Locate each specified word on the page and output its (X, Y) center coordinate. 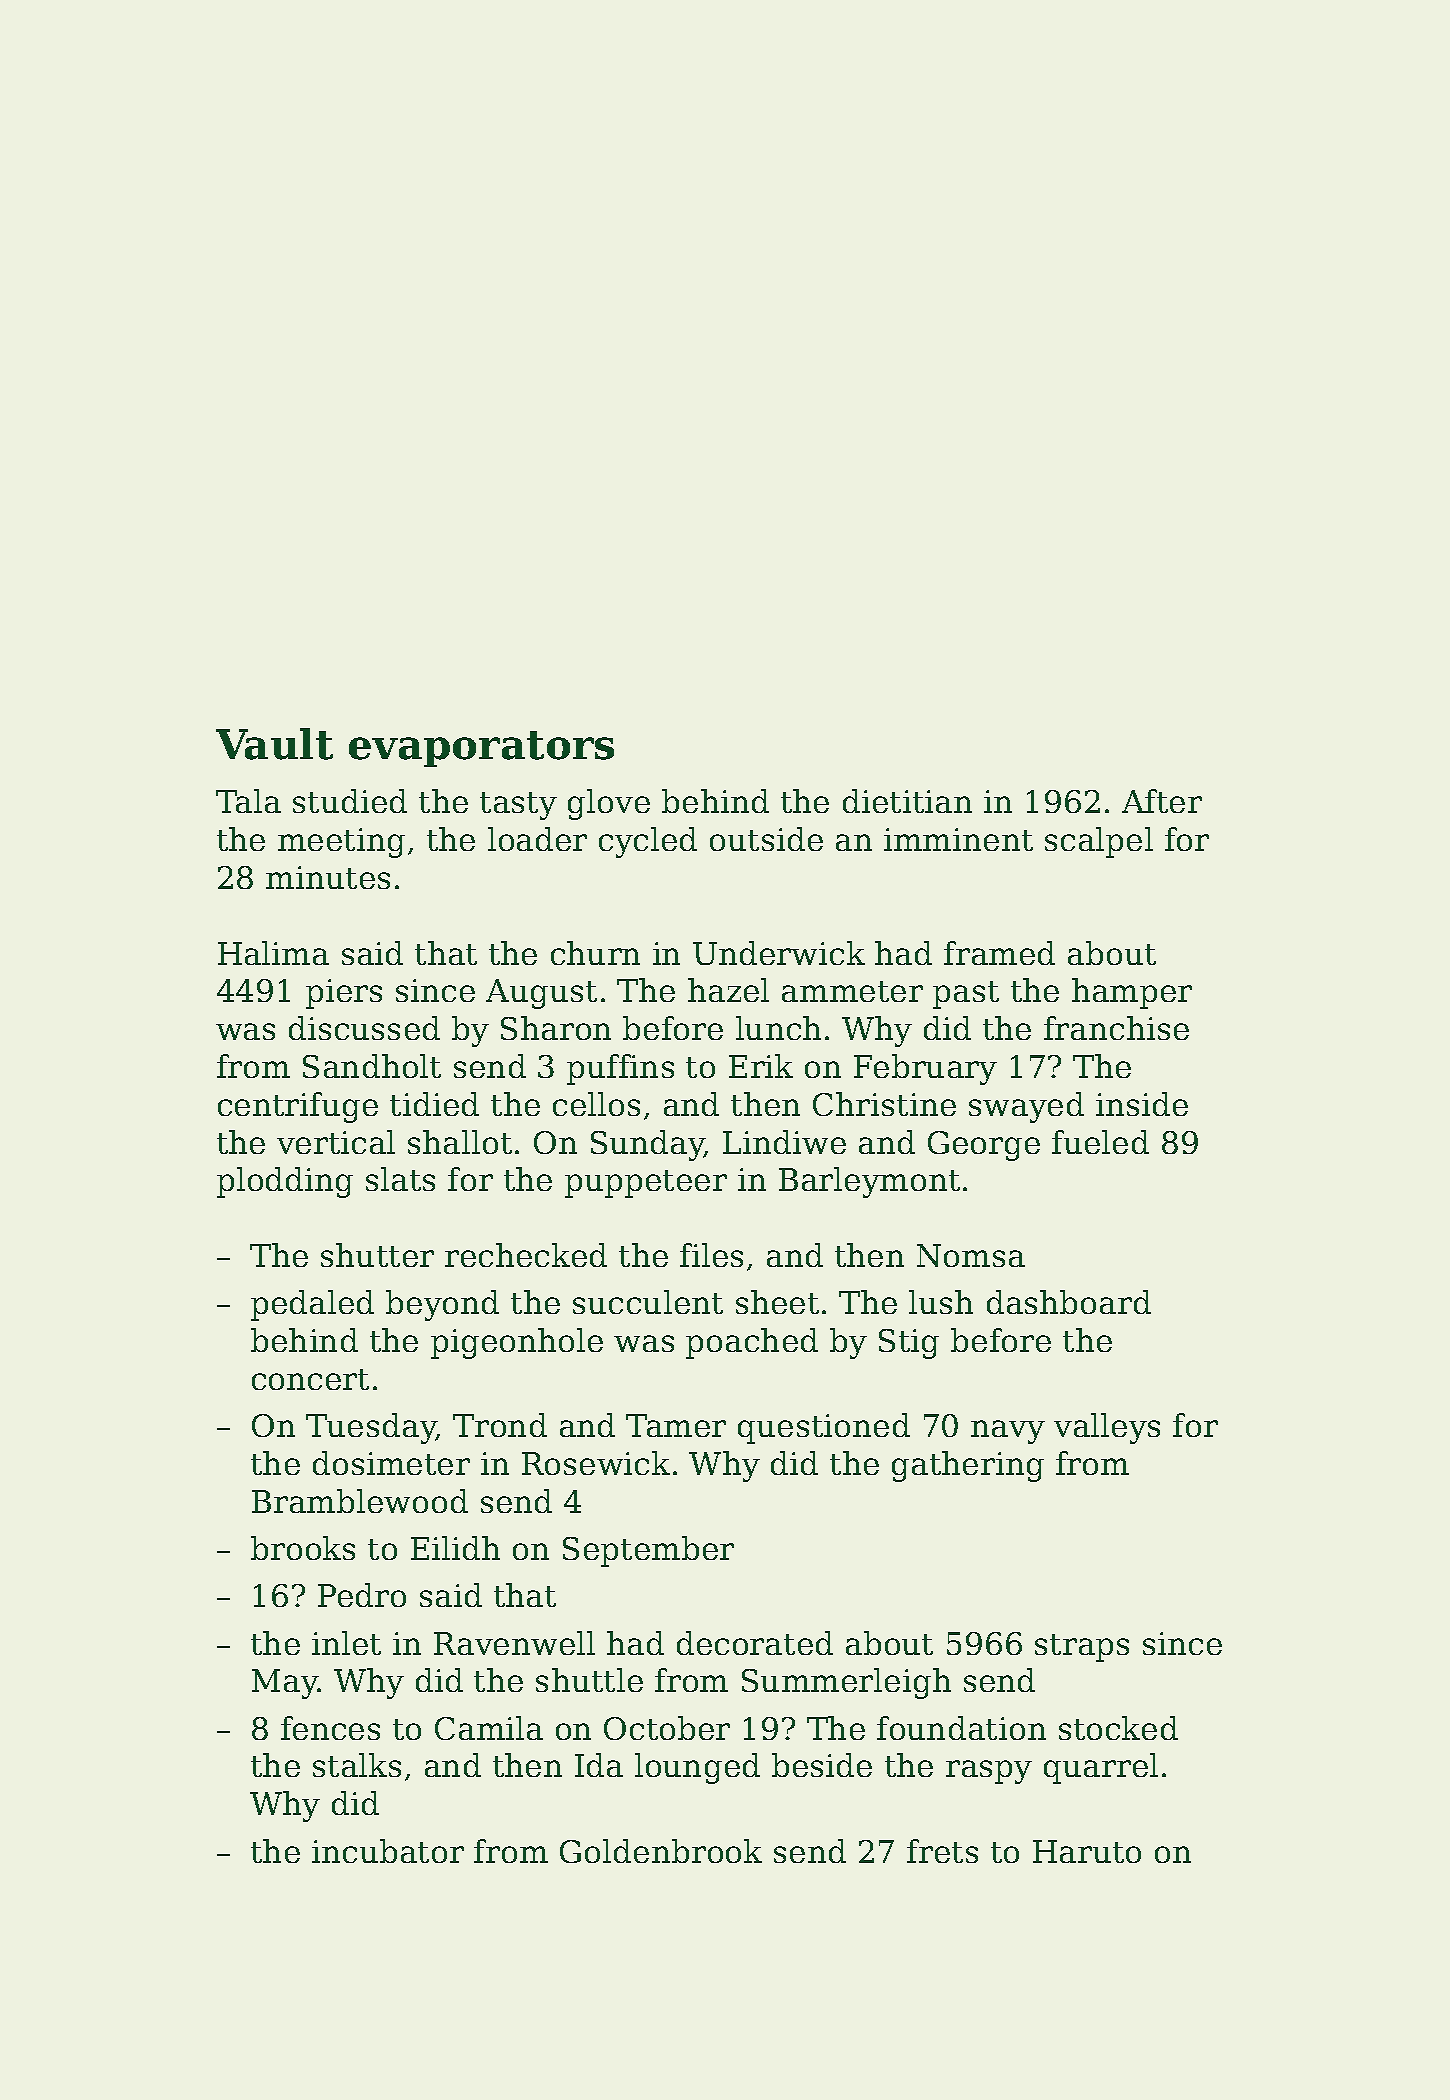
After (1162, 801)
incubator (388, 1851)
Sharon (556, 1028)
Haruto (1087, 1851)
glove (609, 804)
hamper (1132, 993)
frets (942, 1851)
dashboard (1069, 1302)
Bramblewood (360, 1501)
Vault (274, 744)
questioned (824, 1428)
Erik (761, 1066)
